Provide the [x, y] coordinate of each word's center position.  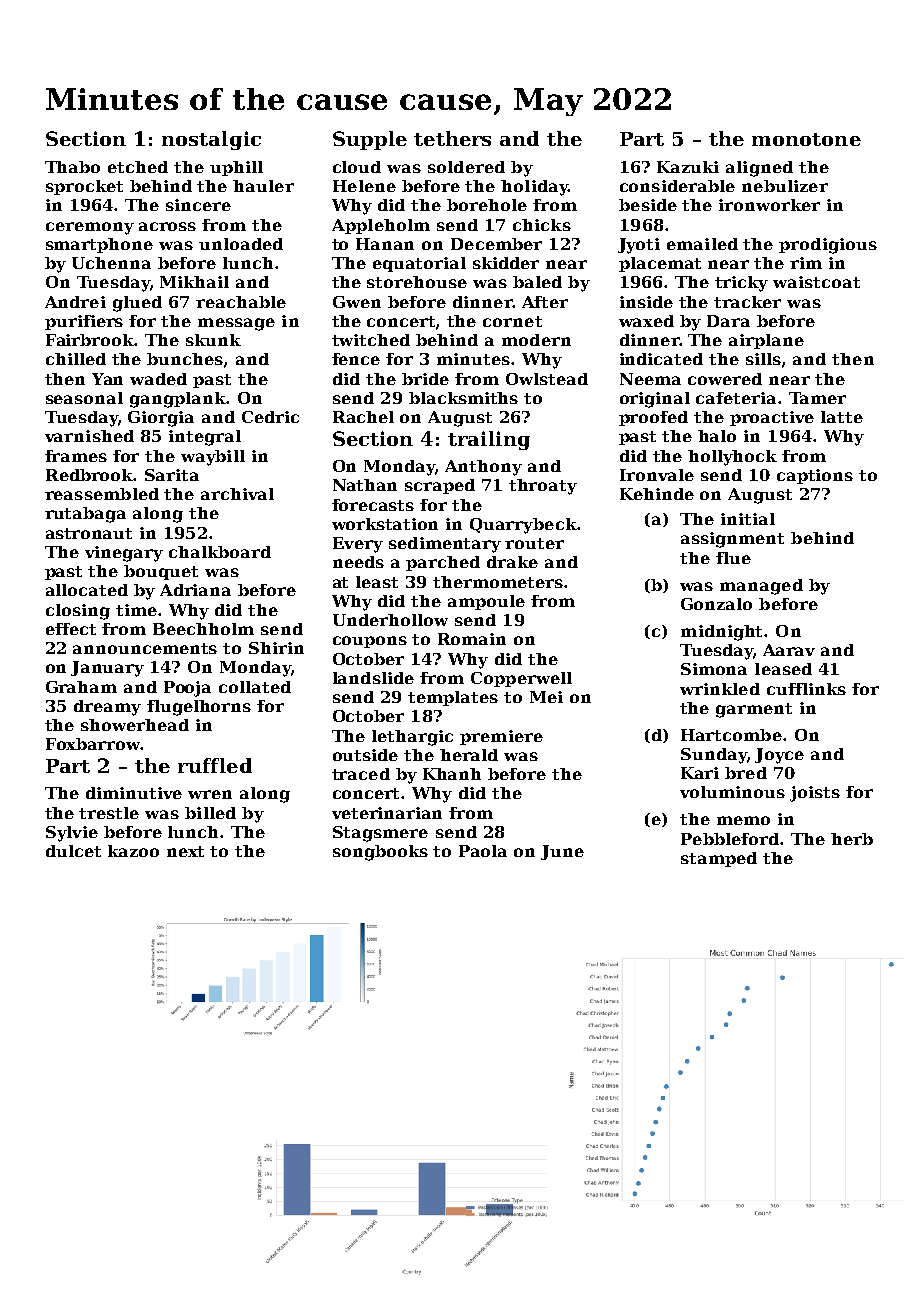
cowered [725, 379]
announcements [145, 648]
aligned [759, 169]
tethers [452, 138]
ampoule [486, 602]
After [545, 302]
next [185, 851]
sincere [198, 205]
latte [842, 417]
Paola [483, 851]
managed [761, 587]
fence [356, 359]
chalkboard [220, 552]
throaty [543, 487]
